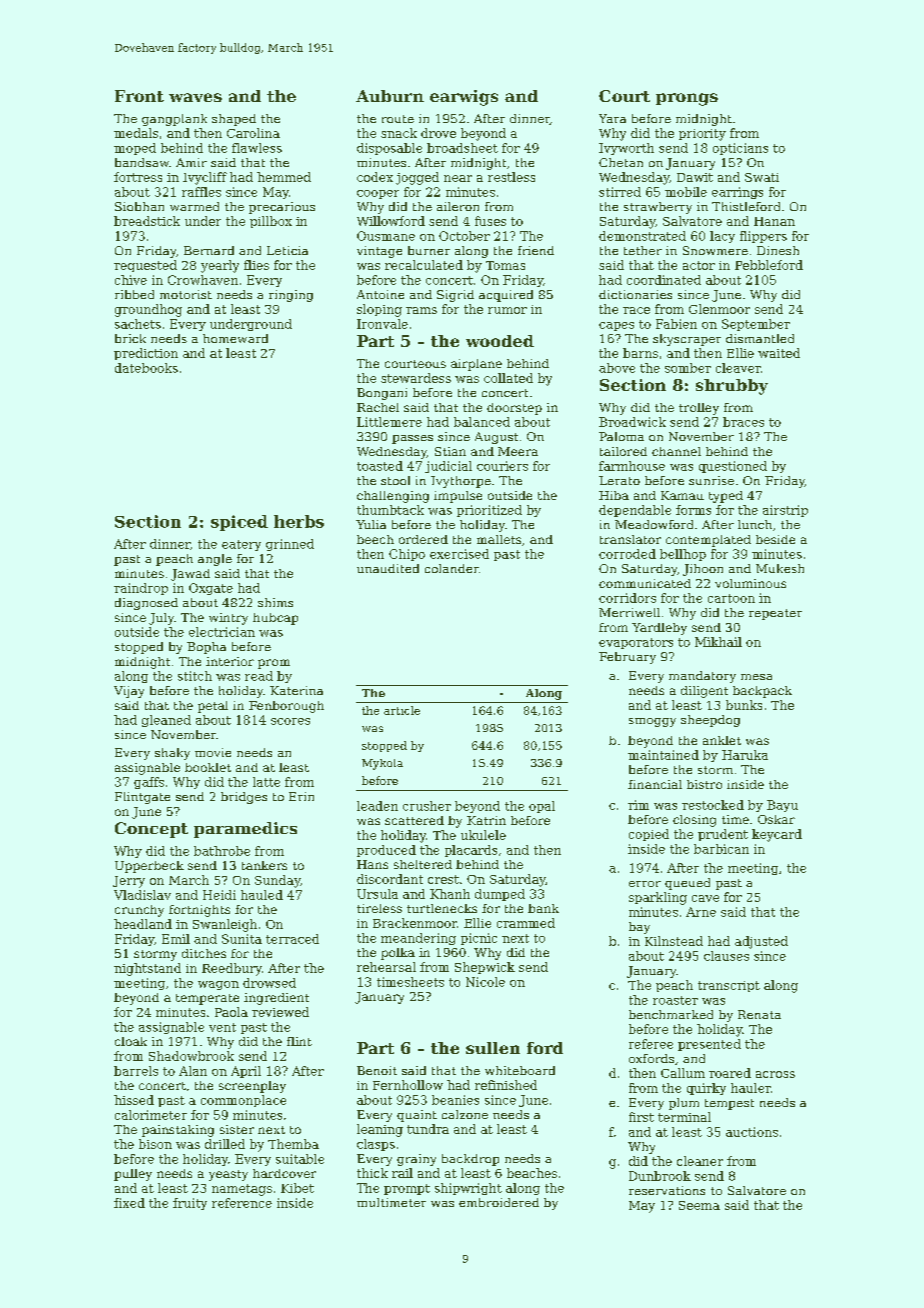 The width and height of the page is (924, 1308). I want to click on September, so click(756, 325).
